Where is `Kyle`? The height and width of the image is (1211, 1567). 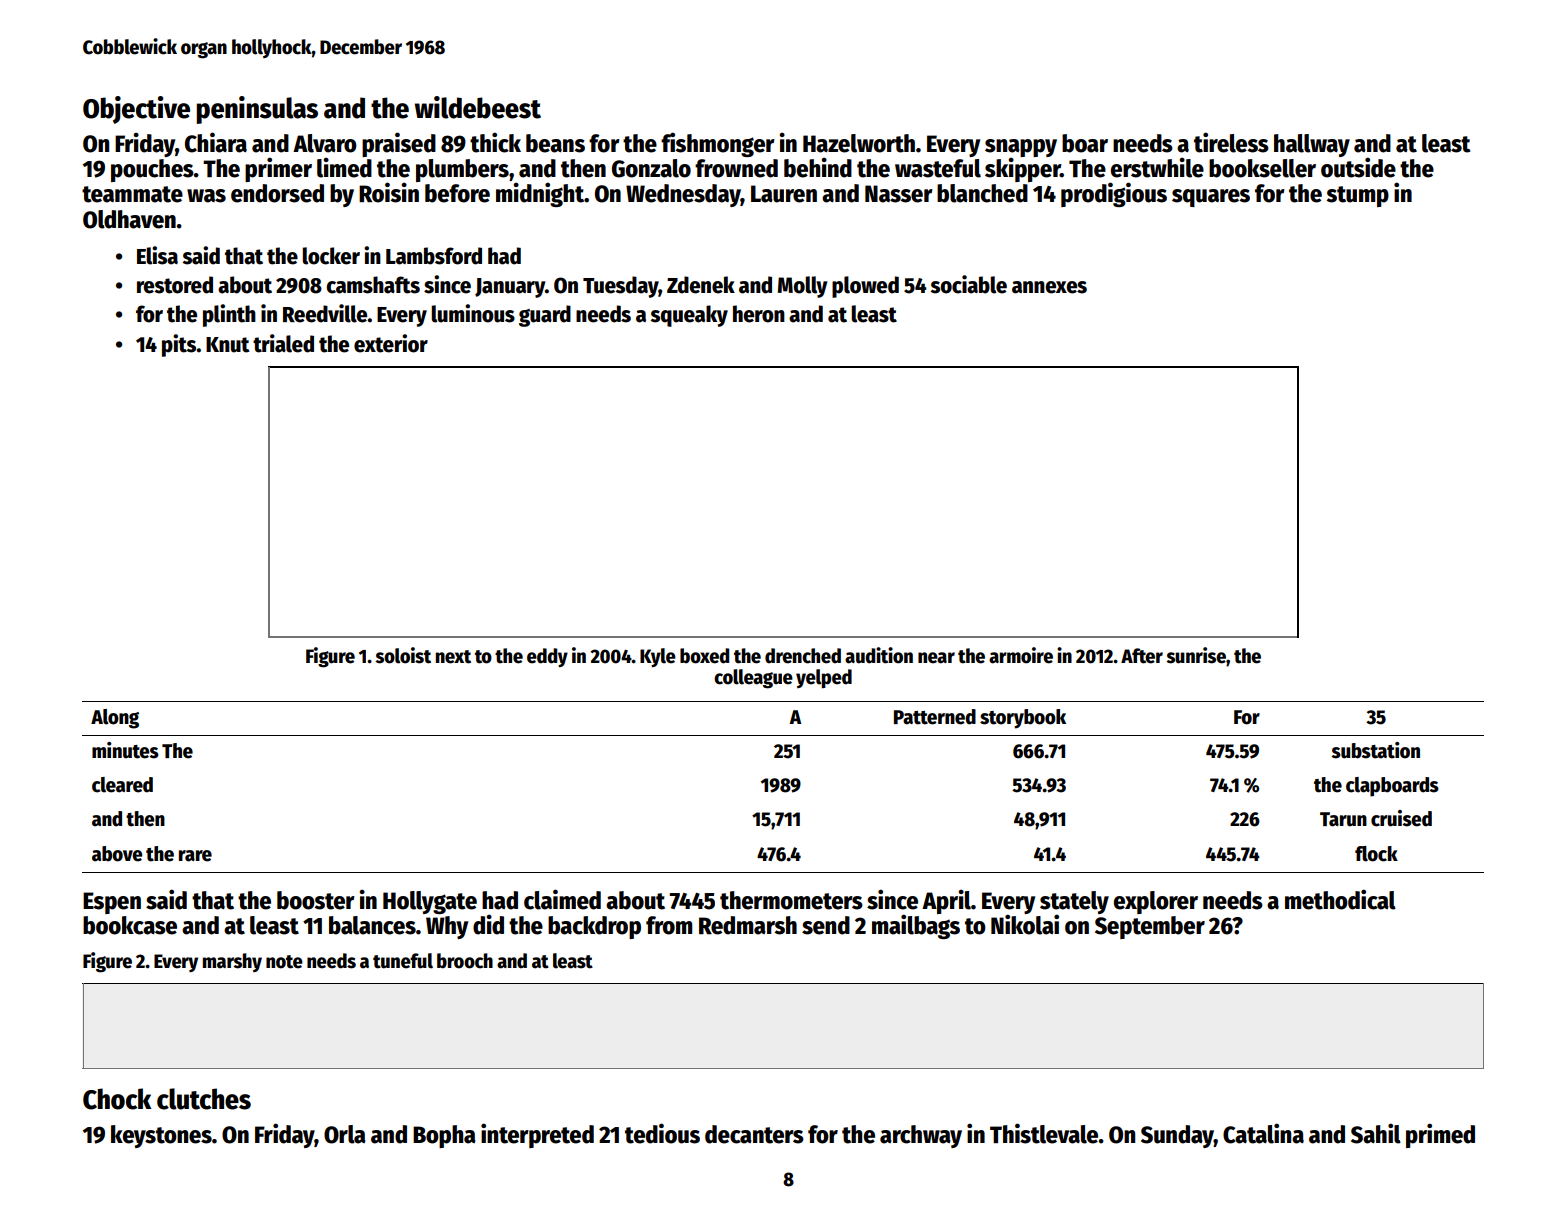
Kyle is located at coordinates (658, 657).
